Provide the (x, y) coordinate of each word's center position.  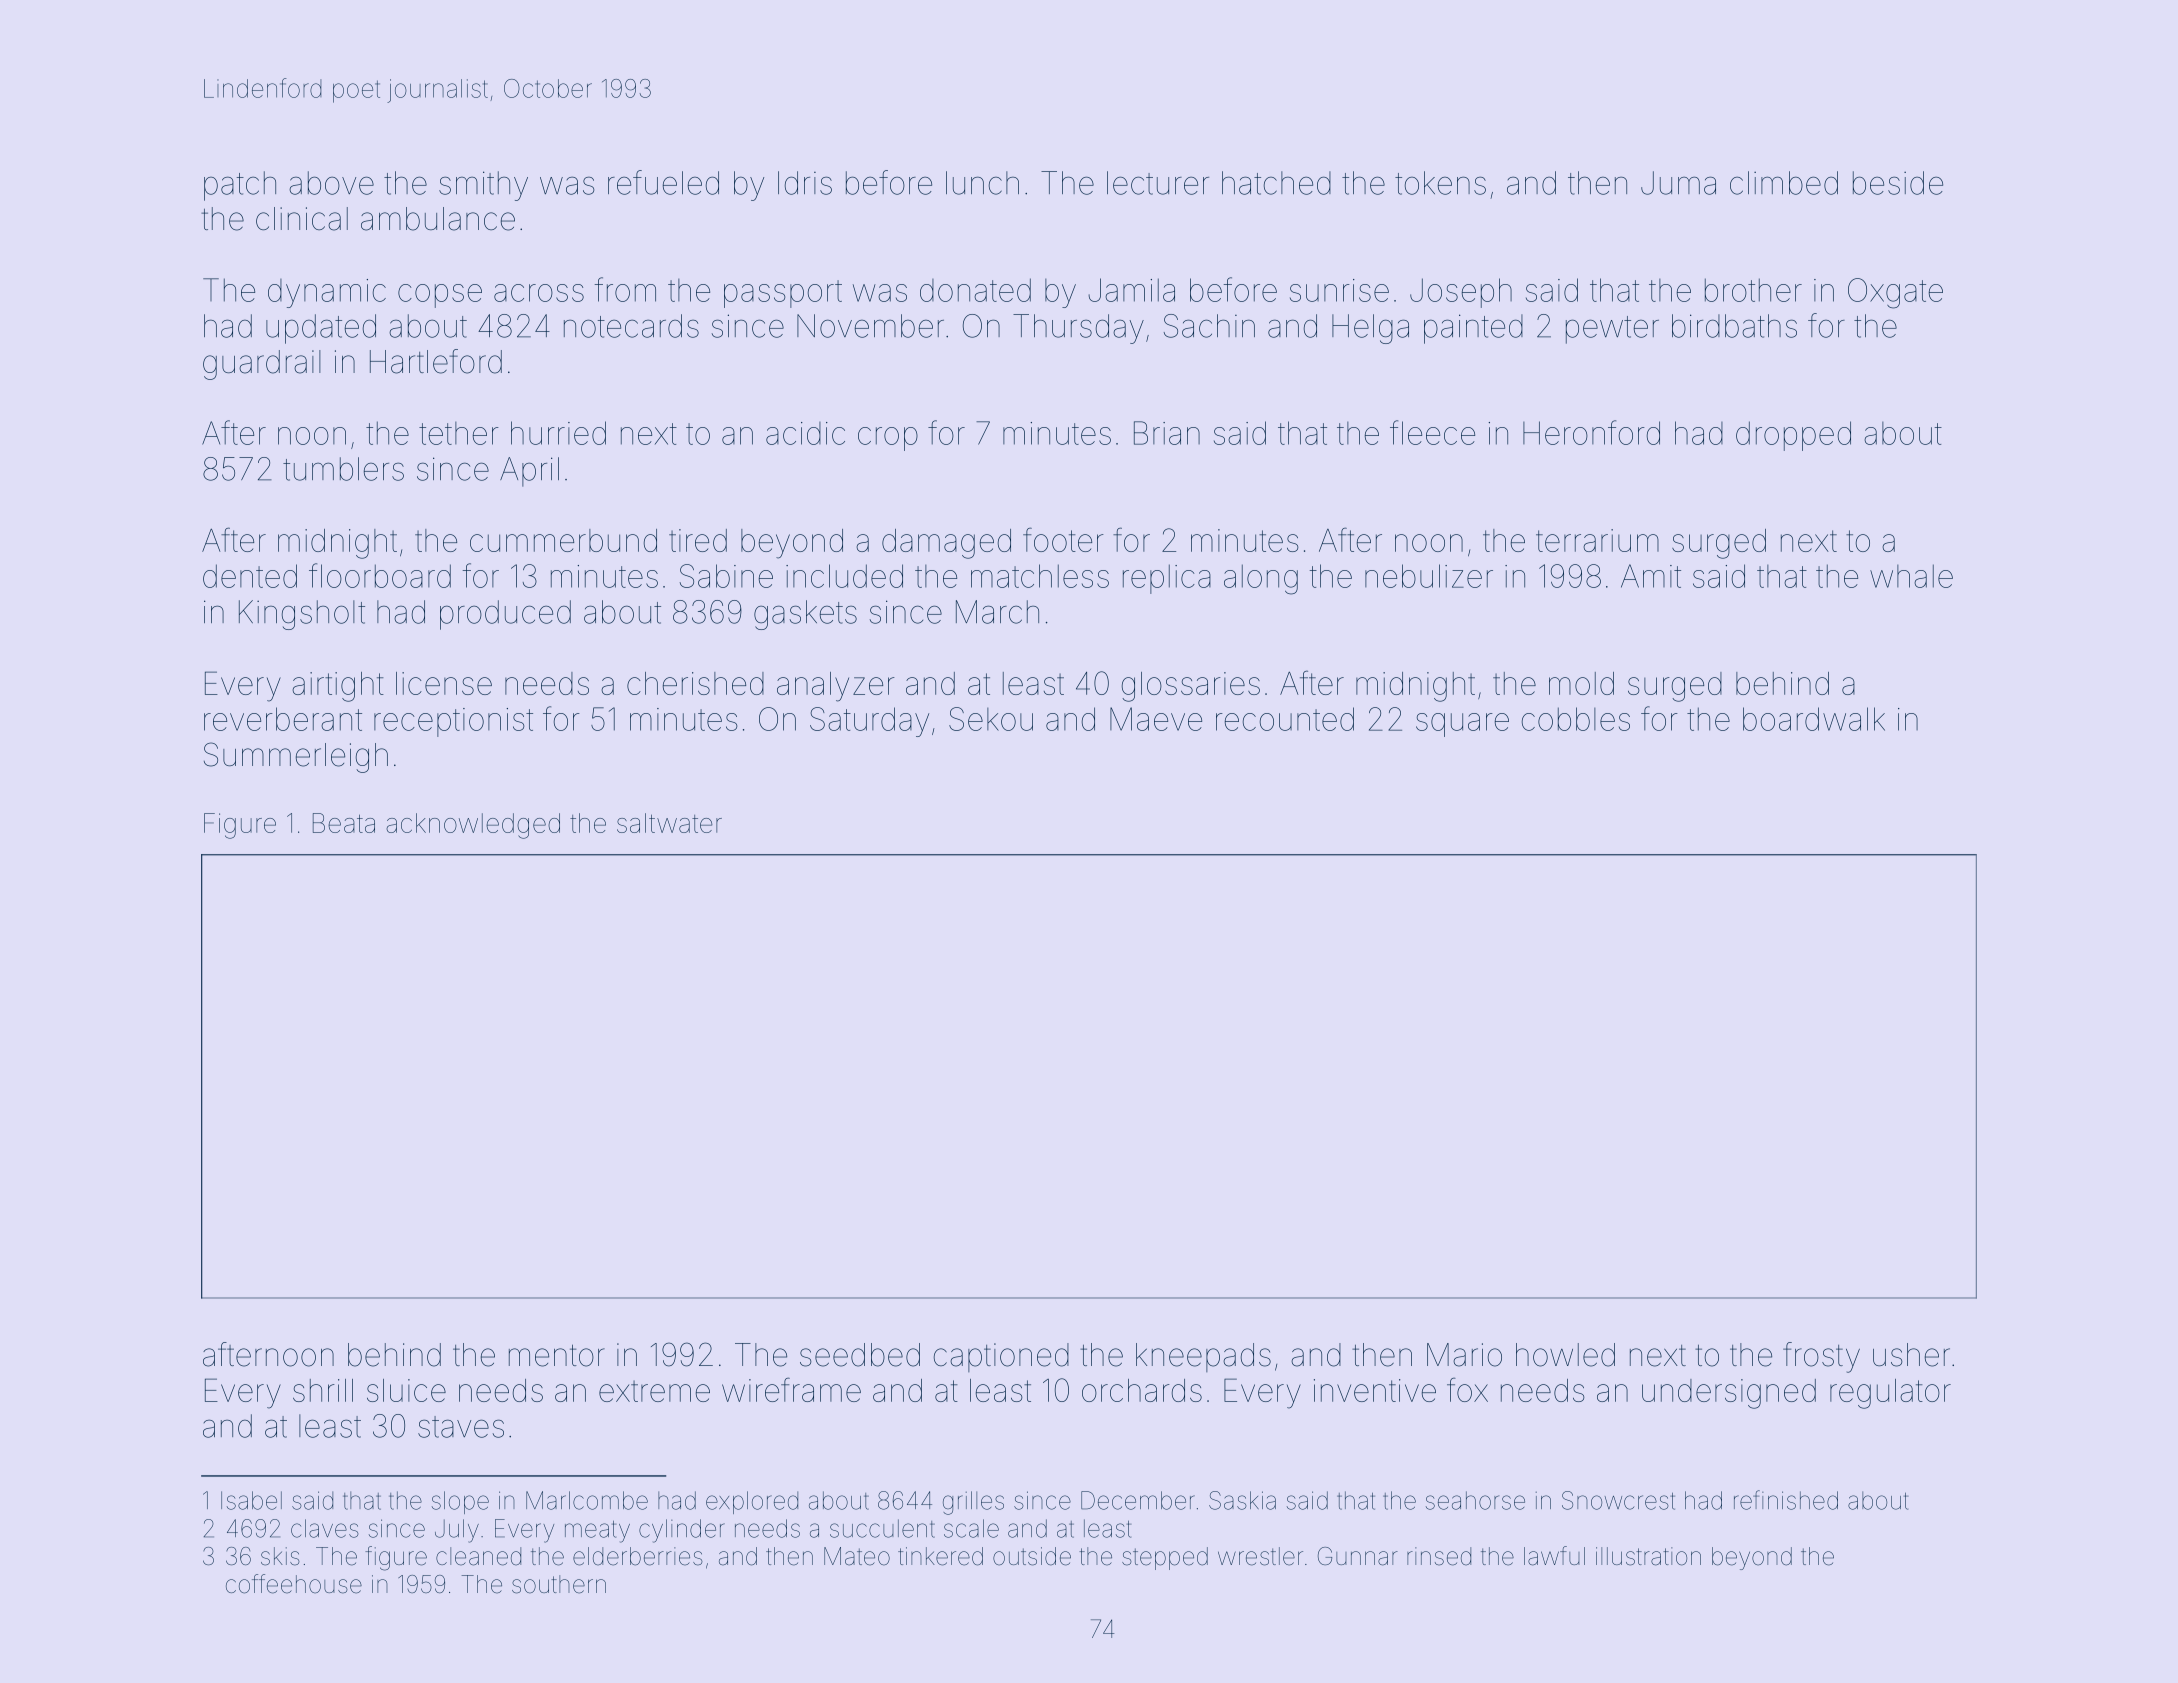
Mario (1464, 1355)
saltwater (669, 823)
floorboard (380, 575)
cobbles (1576, 719)
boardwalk (1814, 719)
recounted (1285, 719)
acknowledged (473, 826)
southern (559, 1584)
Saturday (869, 722)
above (331, 183)
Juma (1678, 183)
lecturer (1158, 183)
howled (1565, 1355)
